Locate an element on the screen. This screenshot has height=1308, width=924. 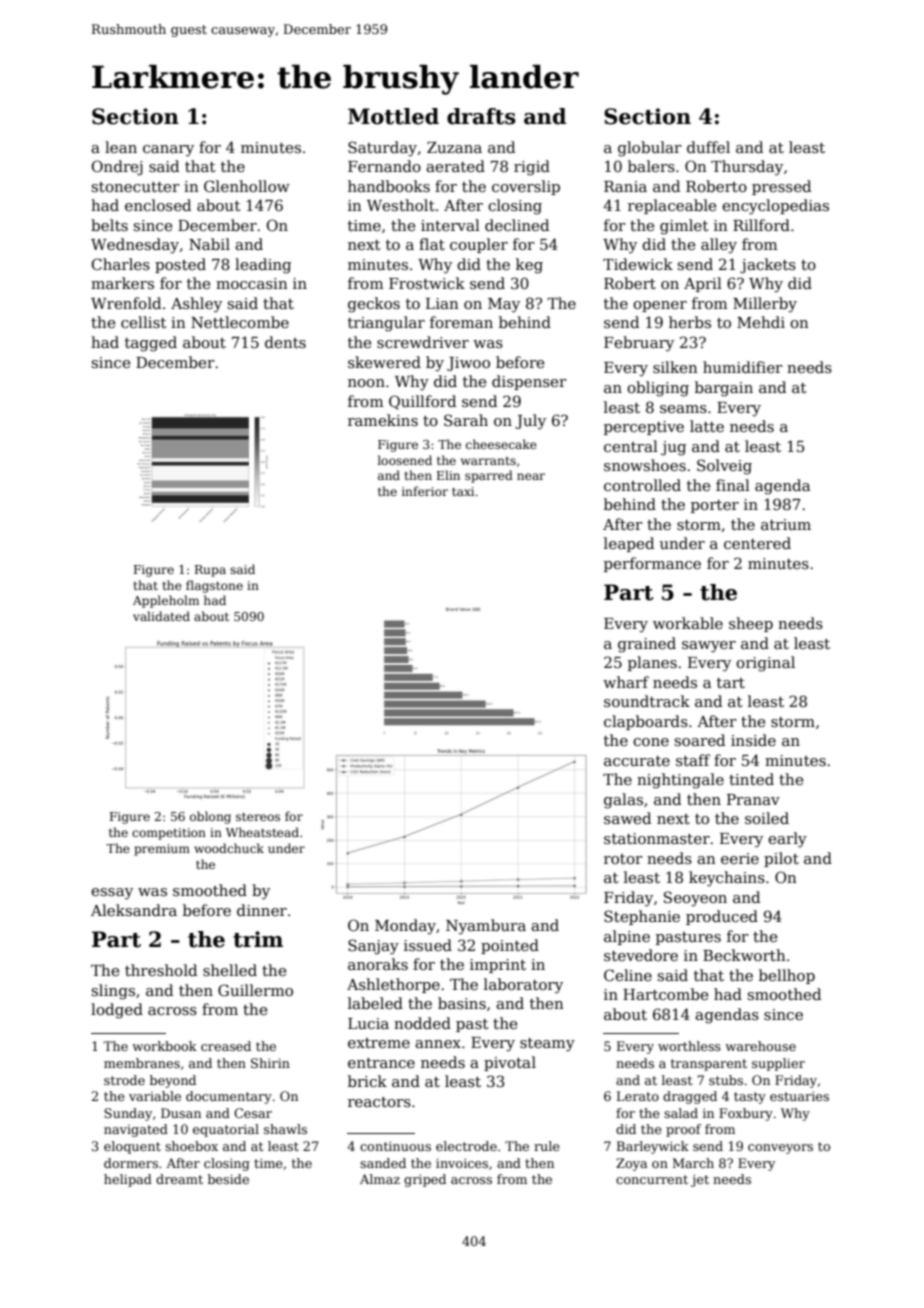
drafts is located at coordinates (481, 116).
